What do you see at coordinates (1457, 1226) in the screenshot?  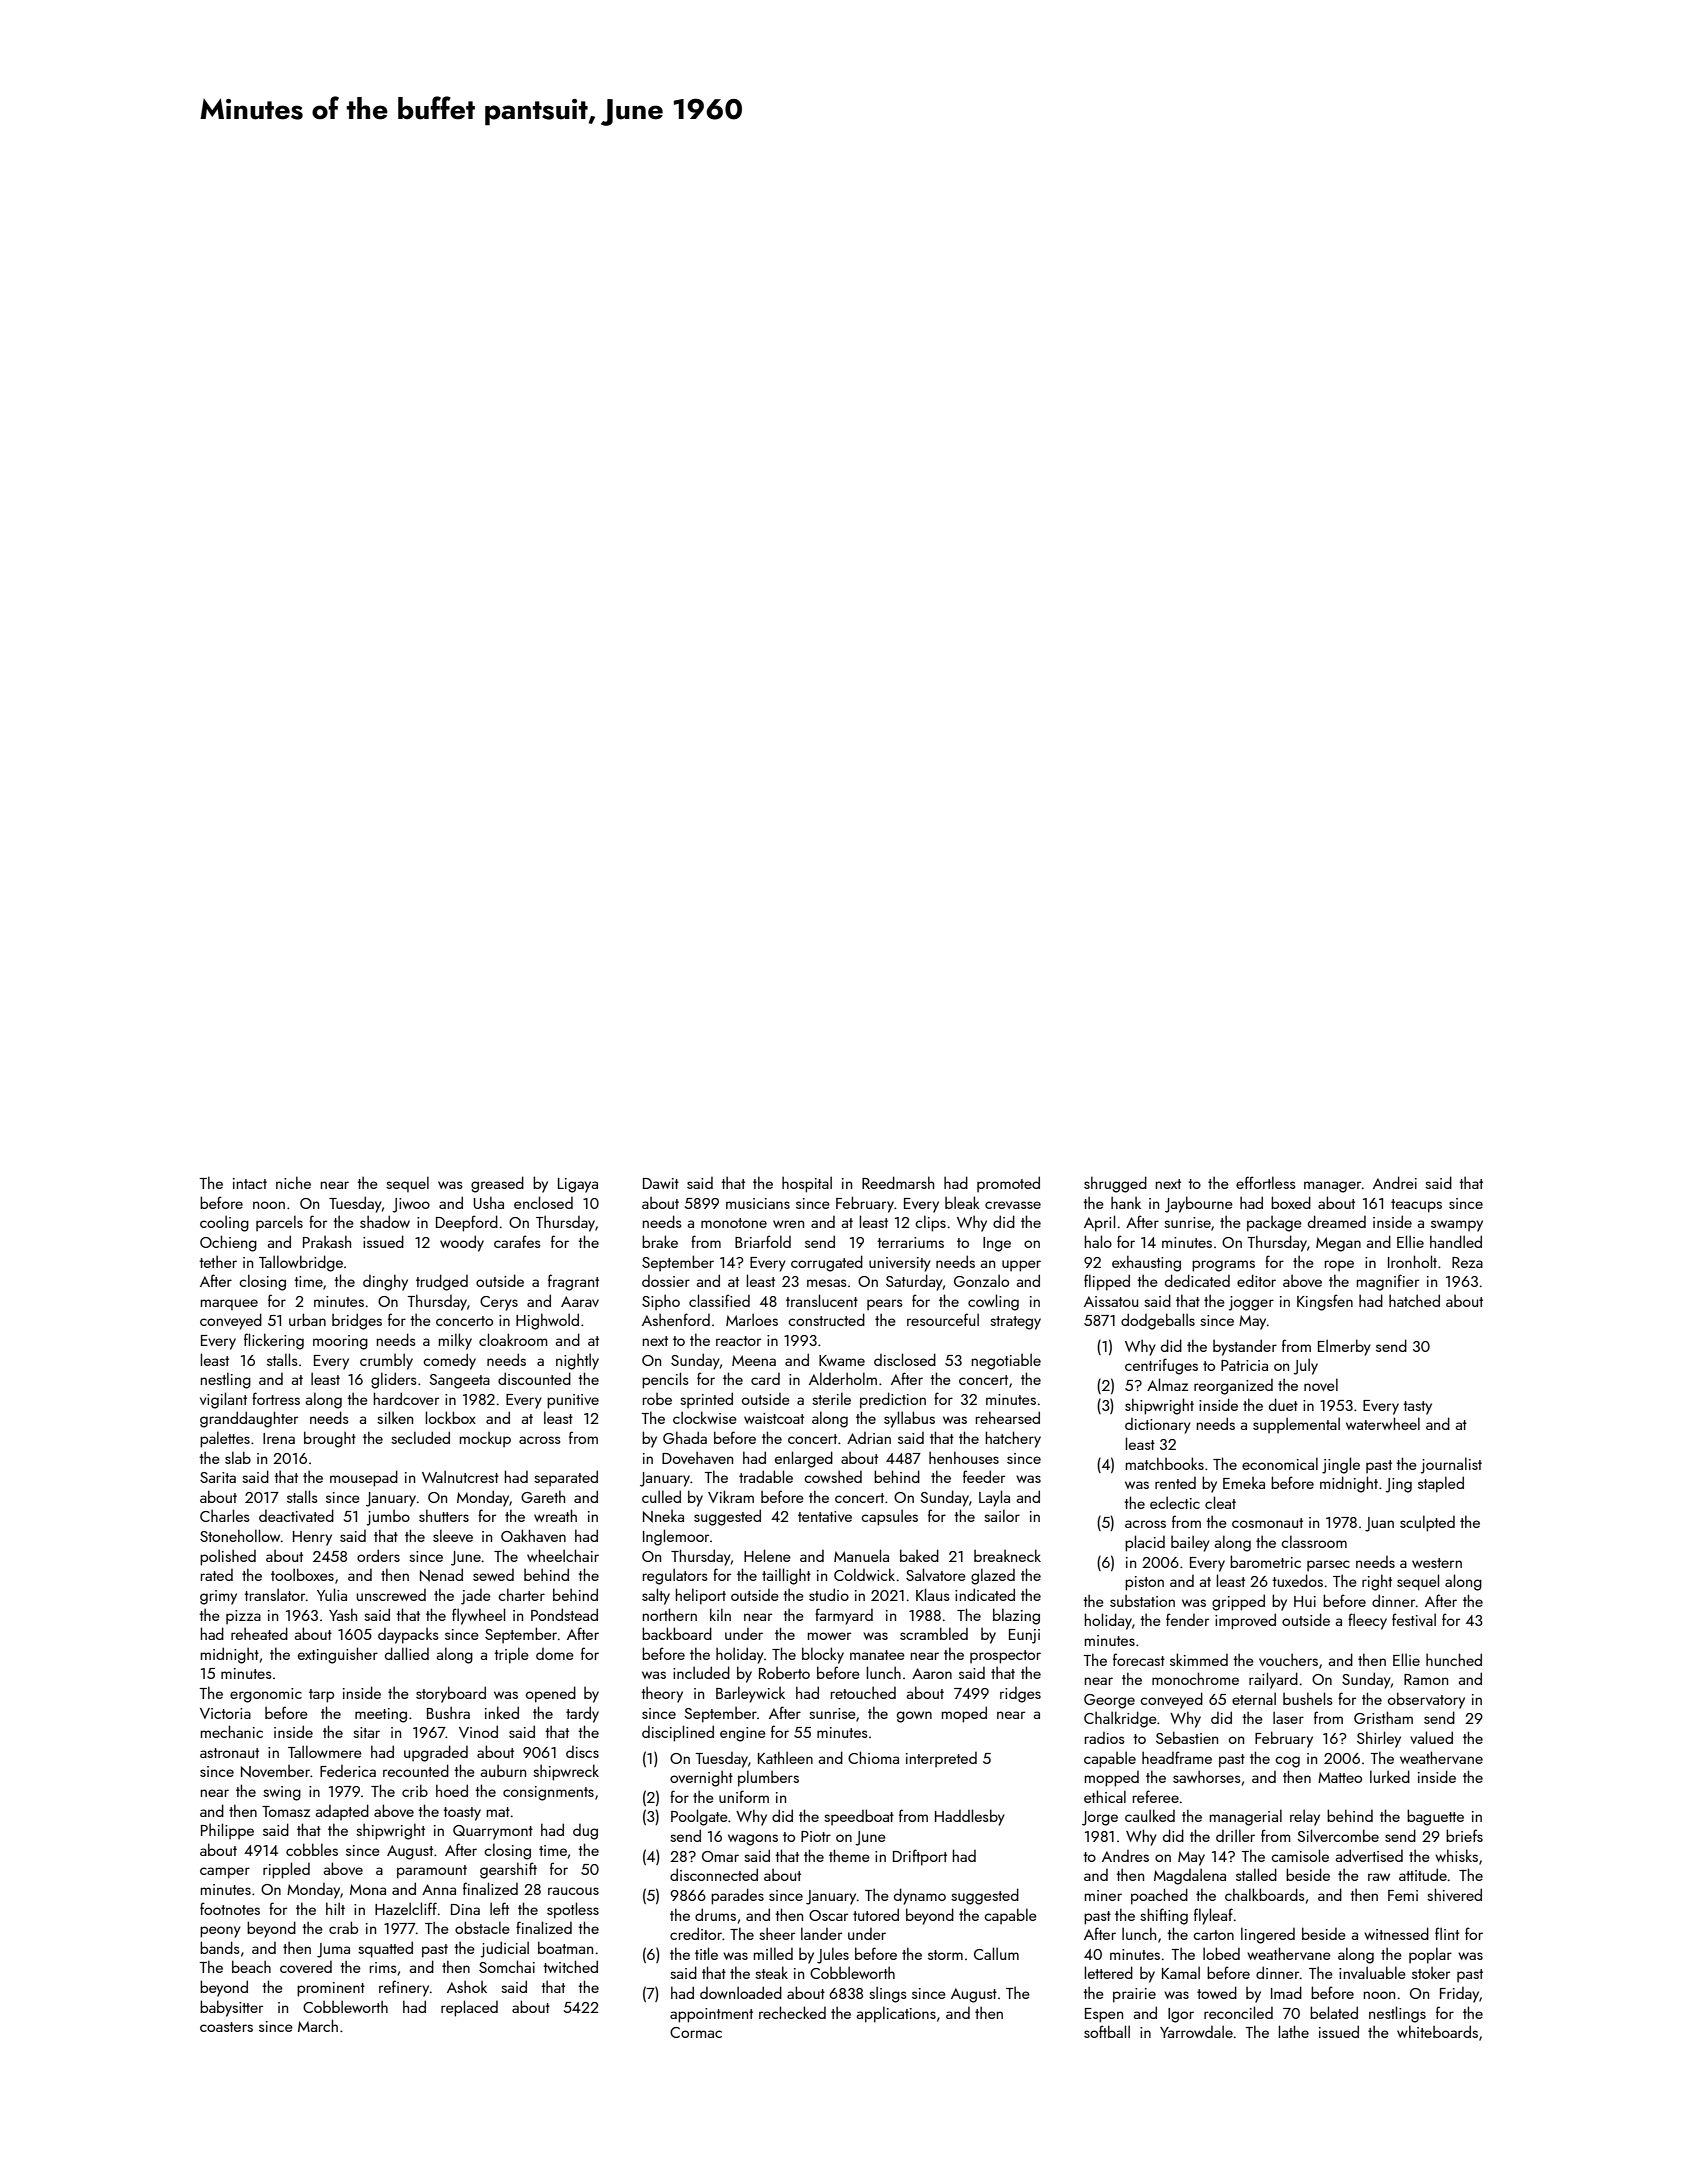 I see `swampy` at bounding box center [1457, 1226].
